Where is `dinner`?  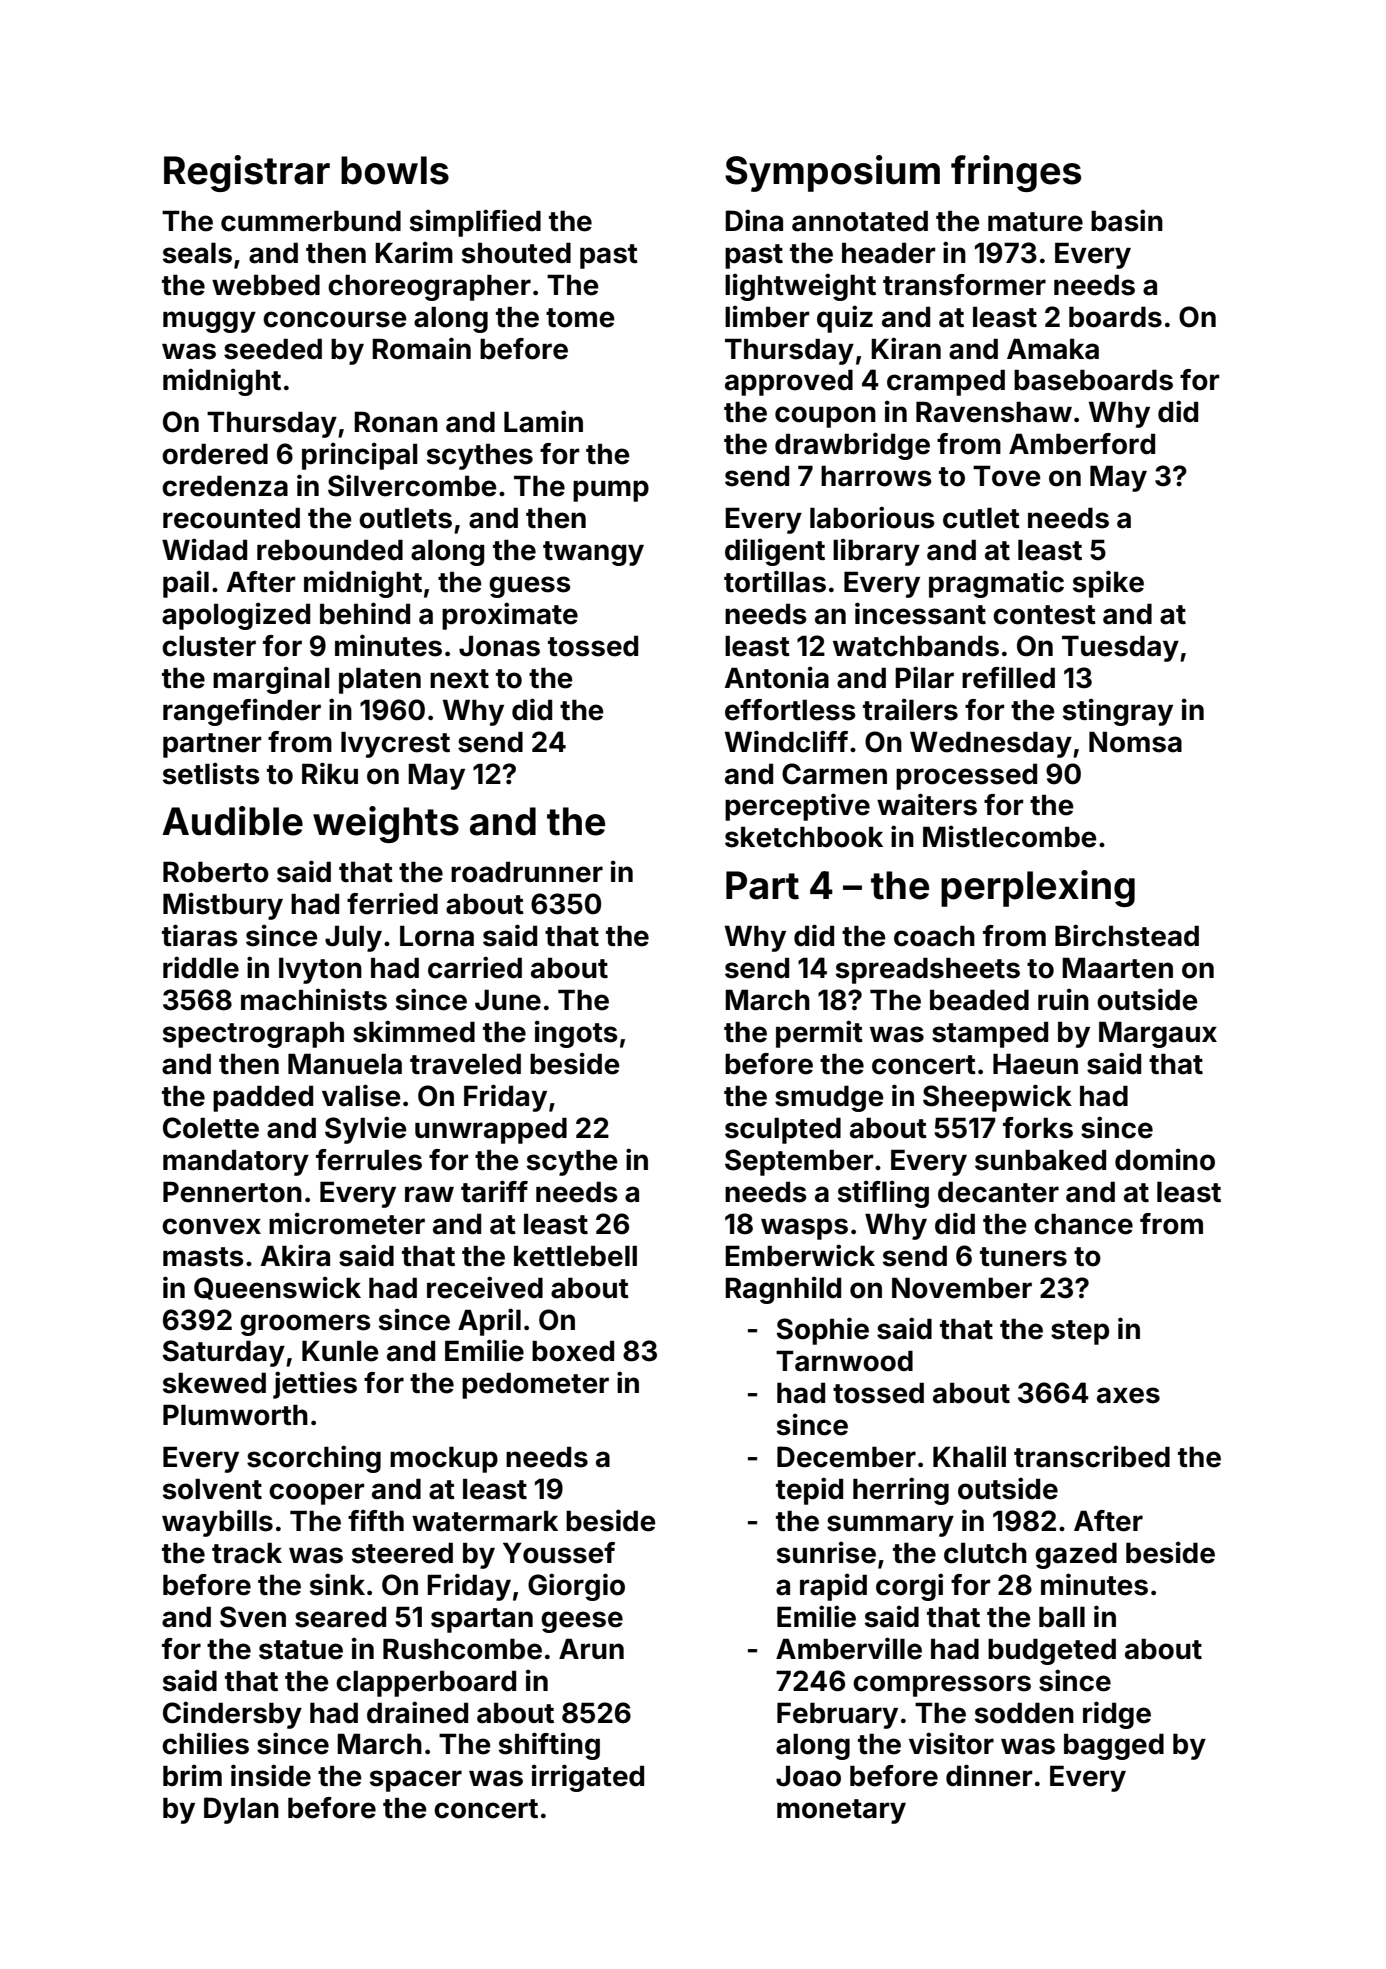 dinner is located at coordinates (989, 1775).
